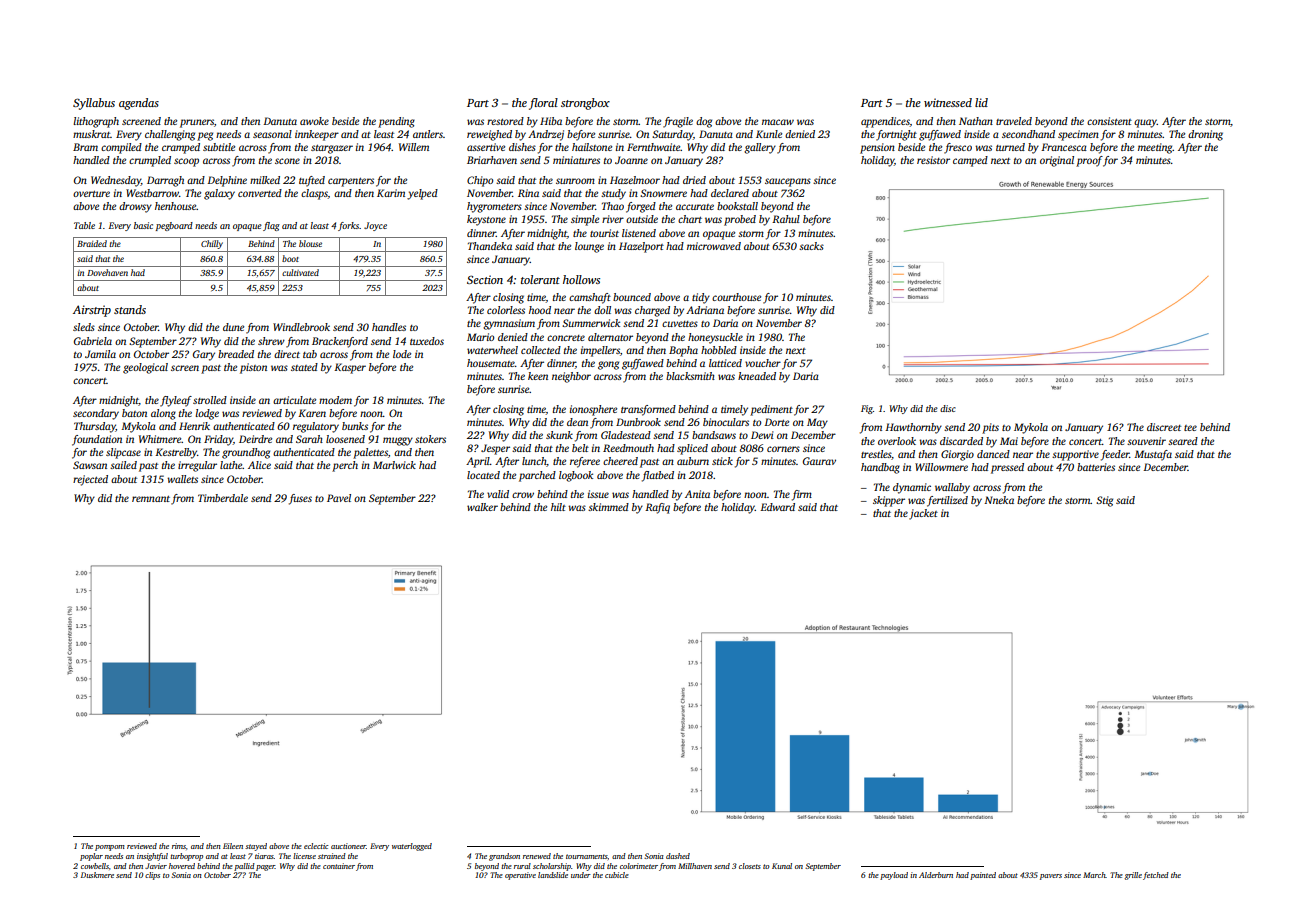 This screenshot has width=1308, height=924. I want to click on Stig, so click(1104, 501).
